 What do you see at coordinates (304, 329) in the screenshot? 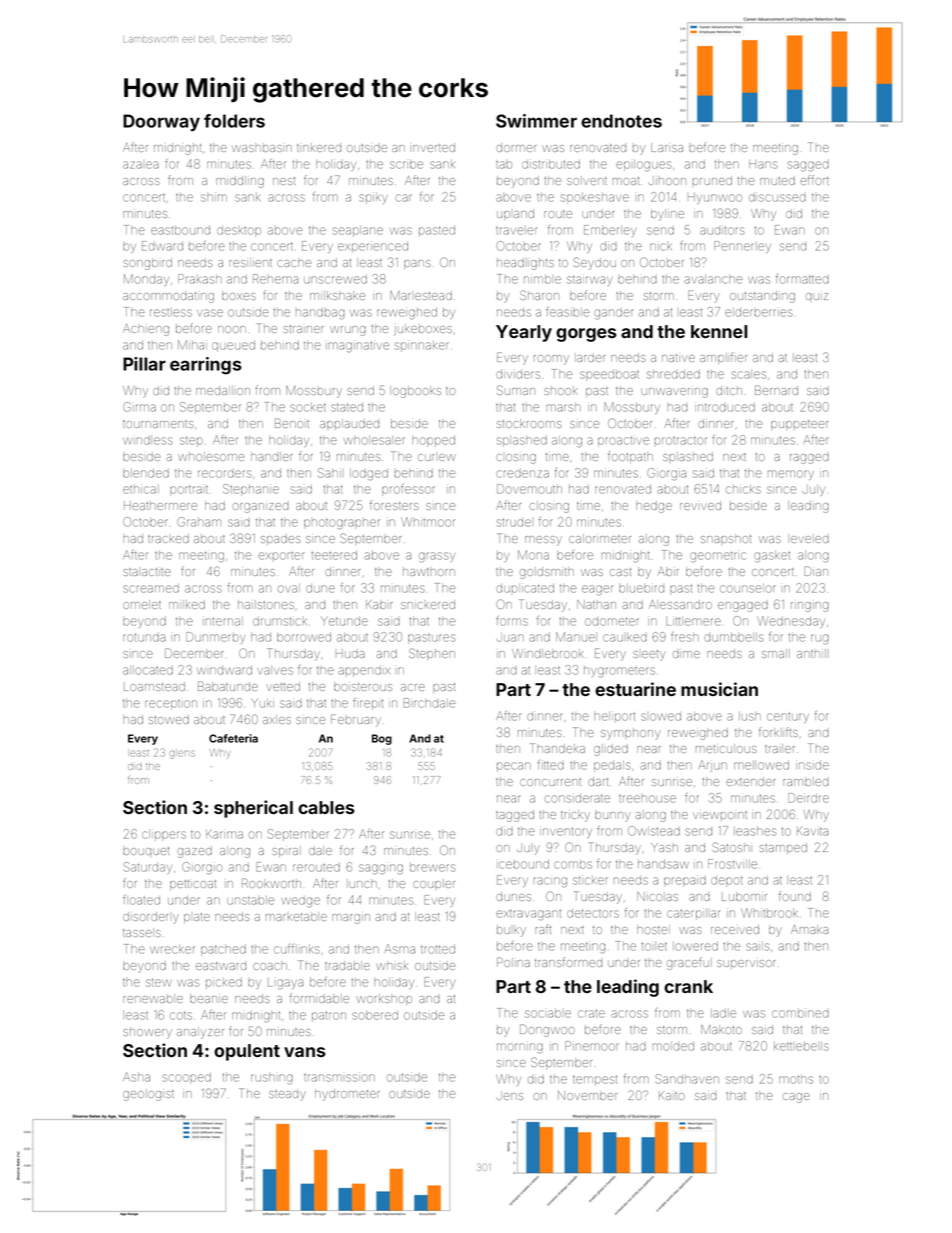
I see `strainer` at bounding box center [304, 329].
